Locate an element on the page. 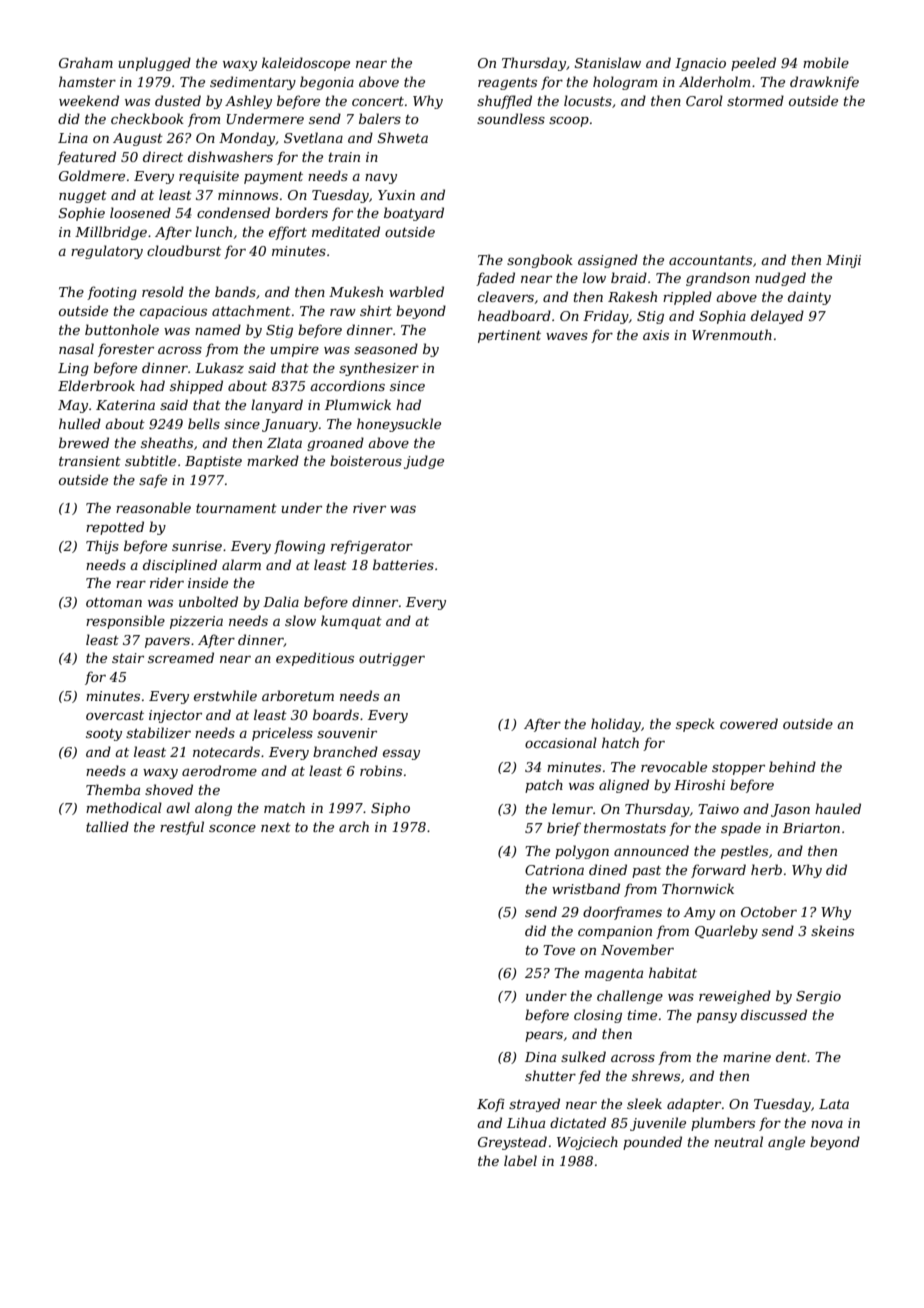 The width and height of the image is (924, 1308). doorframes is located at coordinates (622, 913).
